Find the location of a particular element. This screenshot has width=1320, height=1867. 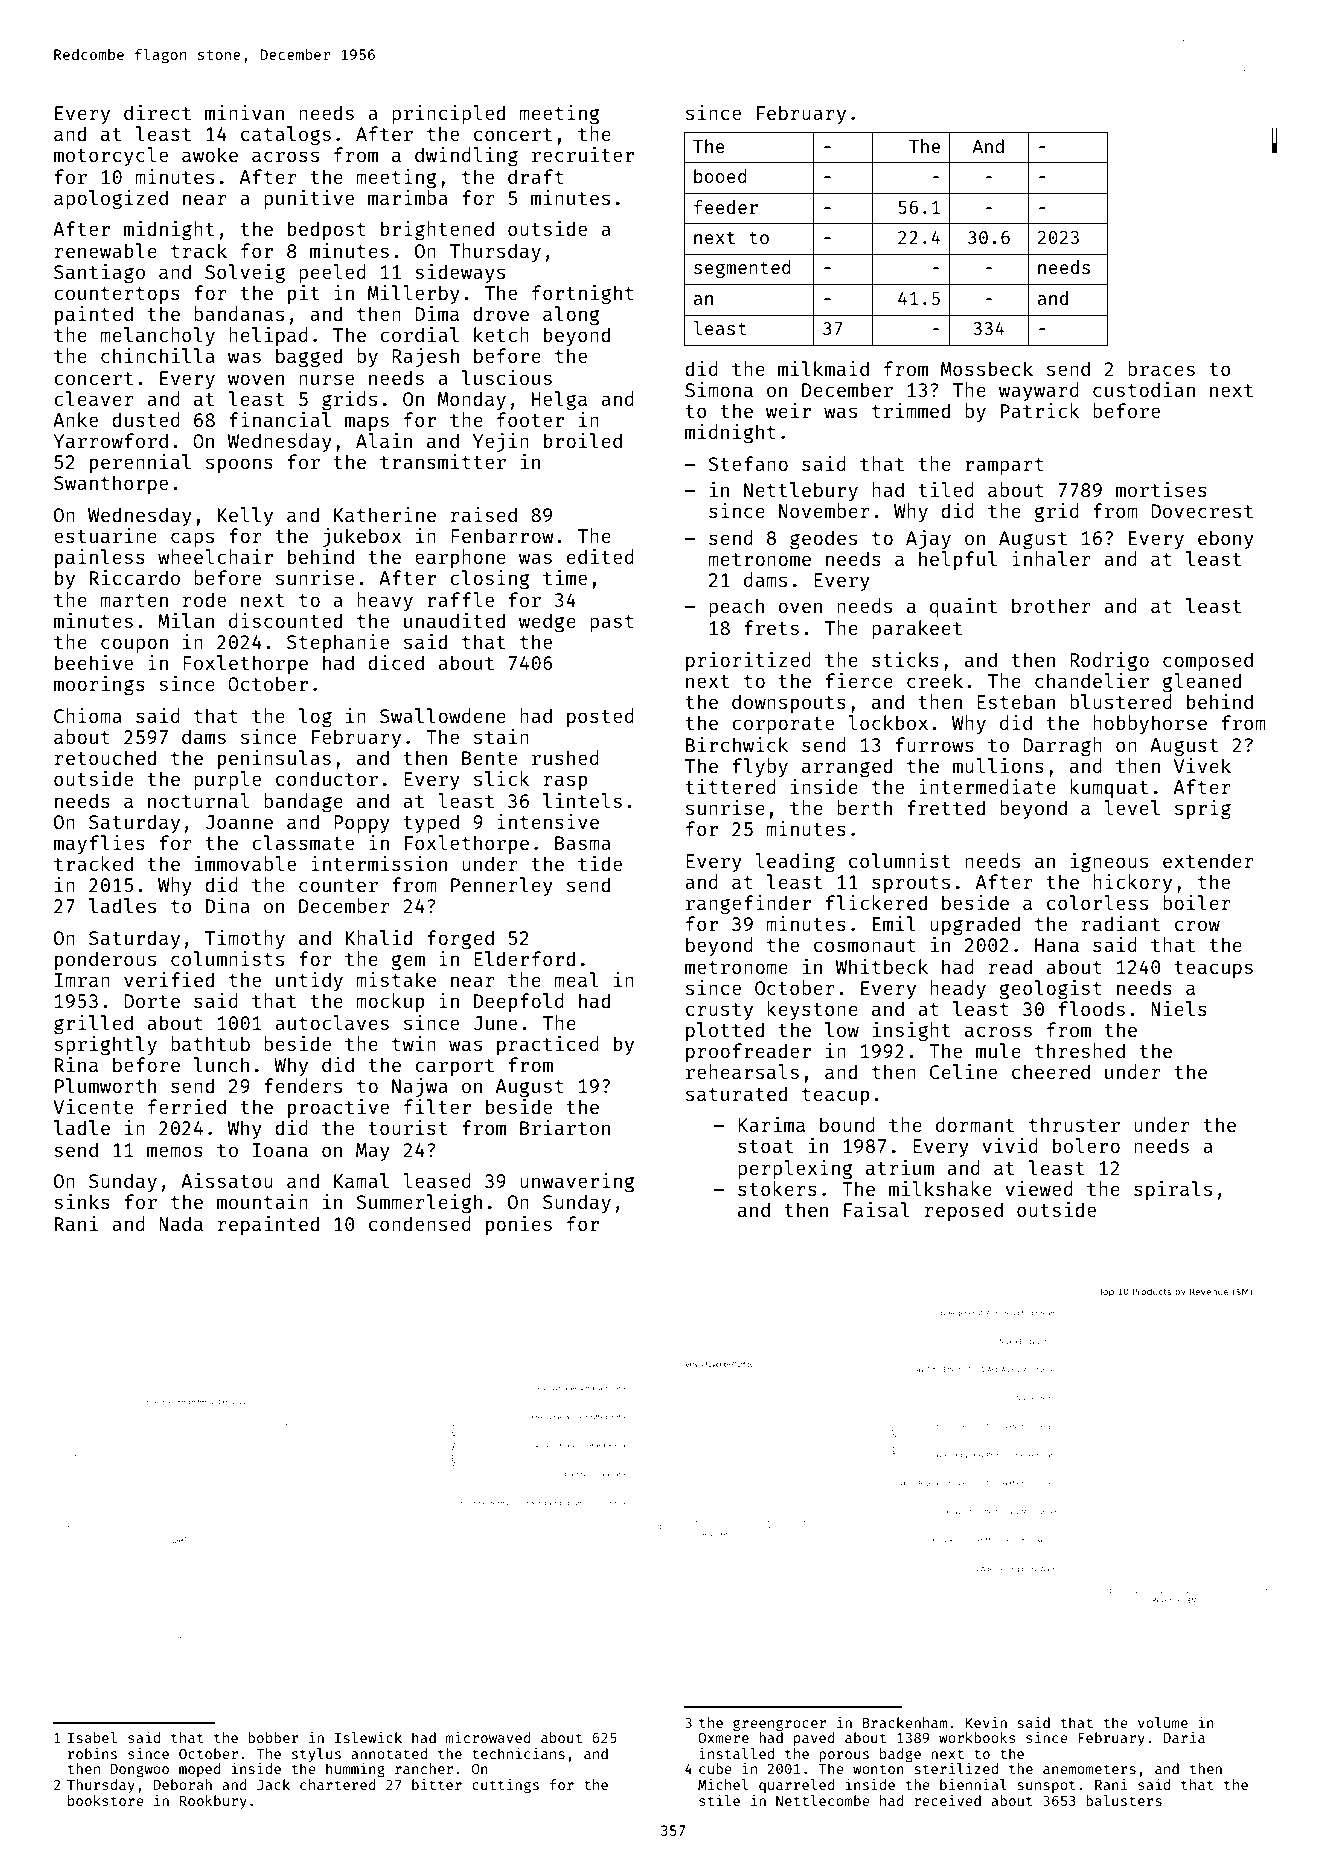

Rookbury is located at coordinates (213, 1802).
